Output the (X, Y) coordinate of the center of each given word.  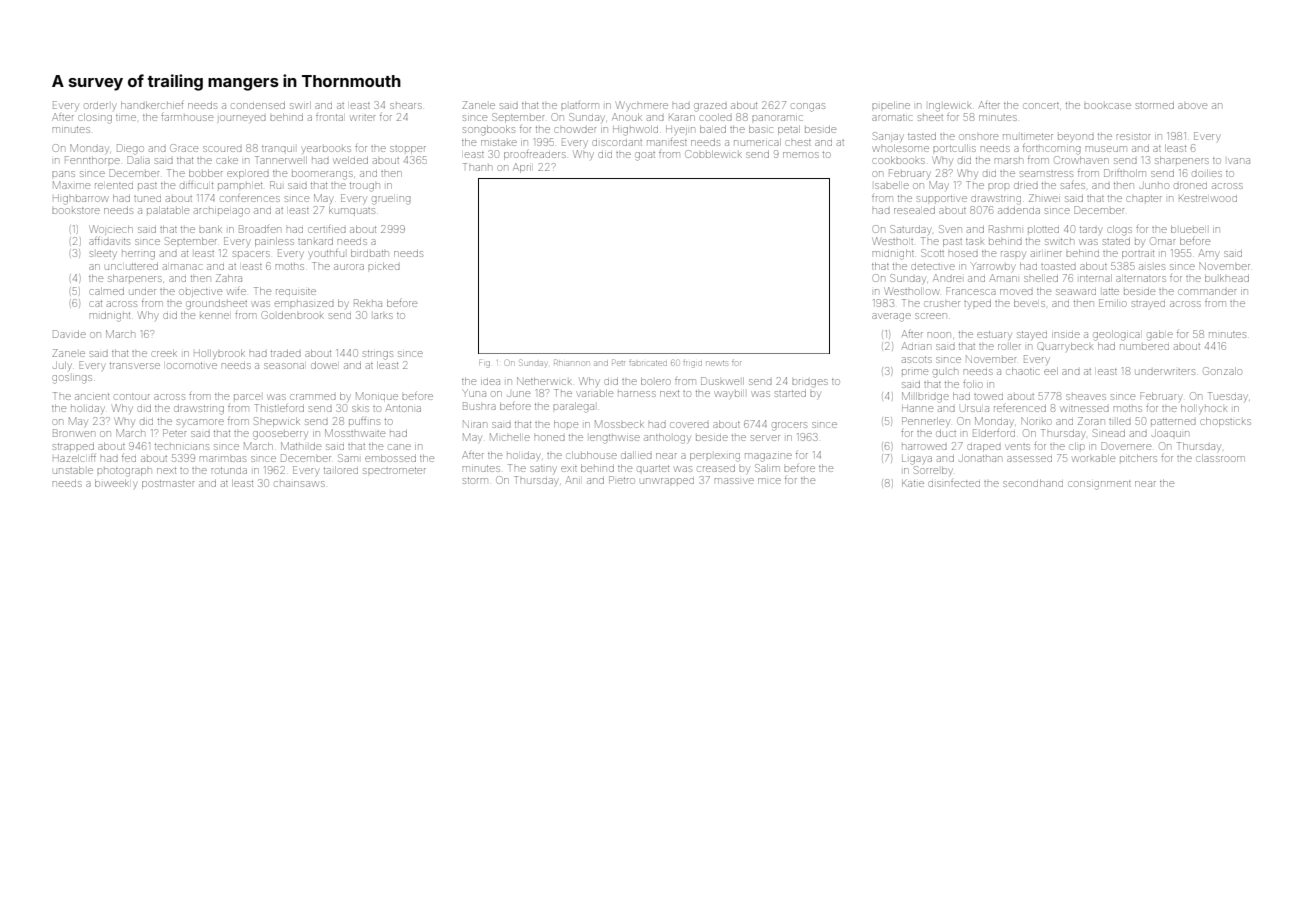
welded (351, 160)
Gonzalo (1222, 371)
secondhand (1033, 483)
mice (769, 481)
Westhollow (911, 291)
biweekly (116, 484)
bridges (810, 383)
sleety (103, 254)
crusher (942, 304)
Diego (130, 149)
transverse (135, 366)
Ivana (1239, 161)
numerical (757, 142)
